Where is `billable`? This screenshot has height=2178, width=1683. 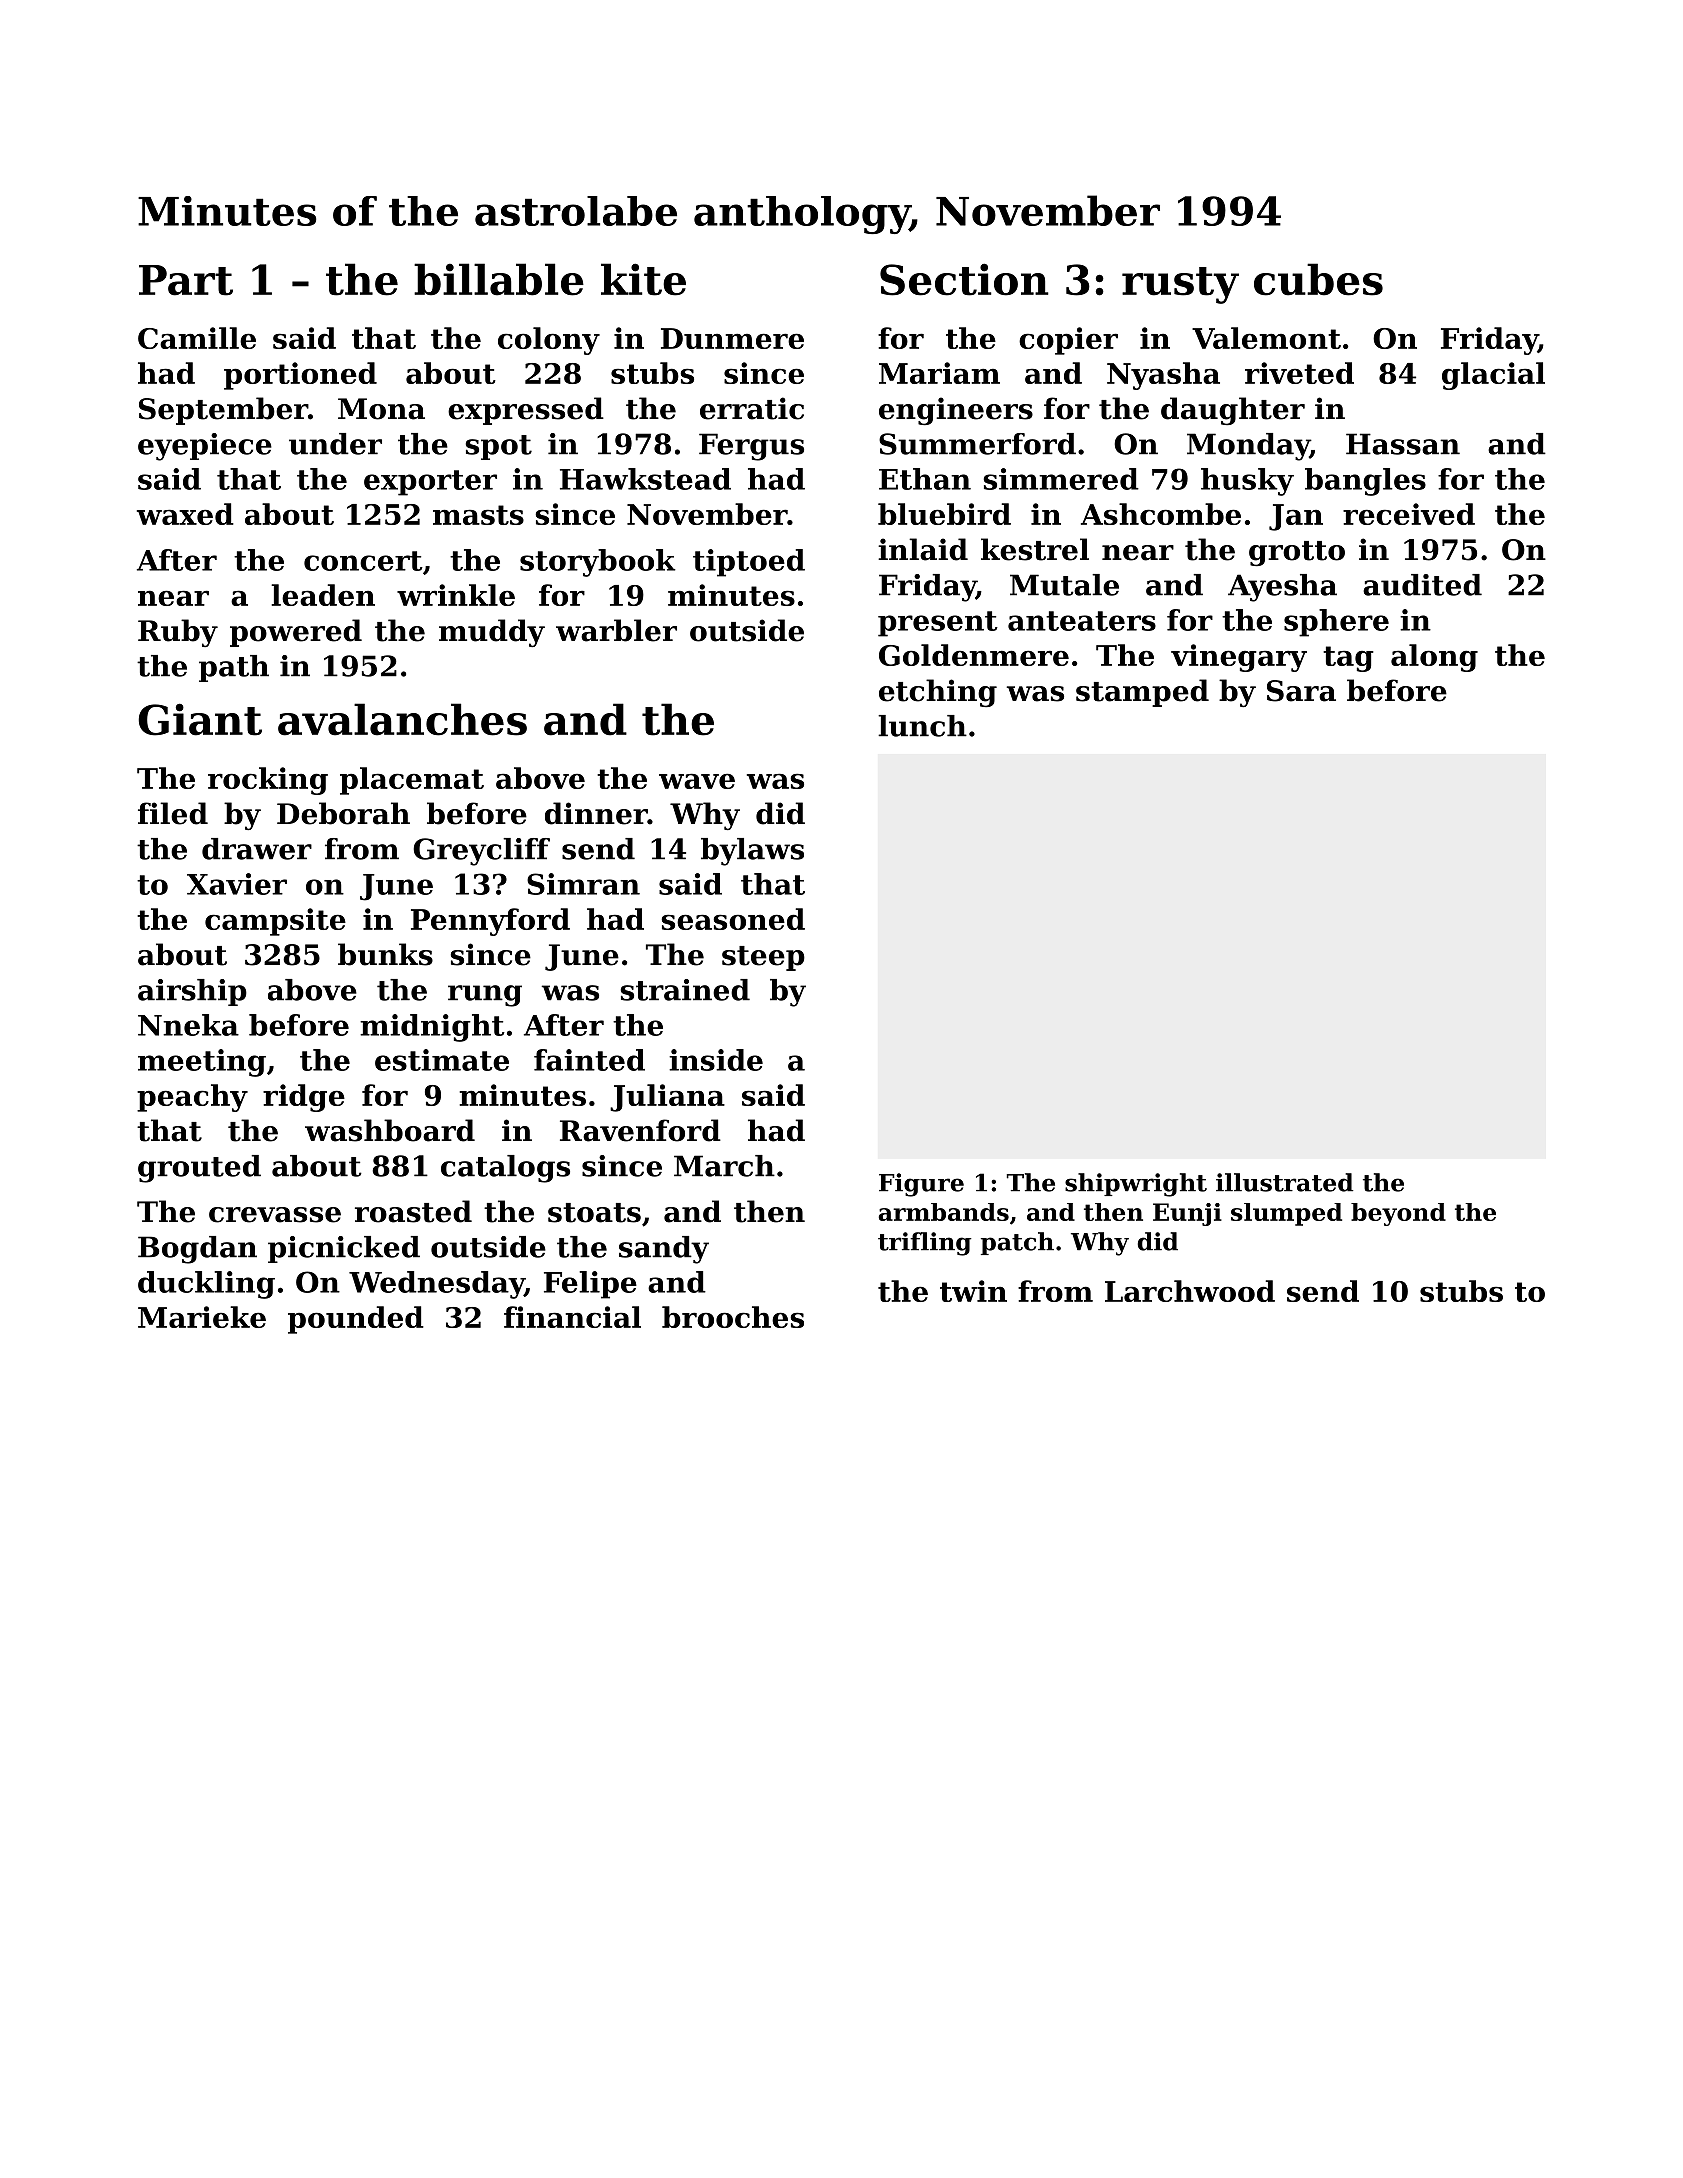
billable is located at coordinates (499, 279).
